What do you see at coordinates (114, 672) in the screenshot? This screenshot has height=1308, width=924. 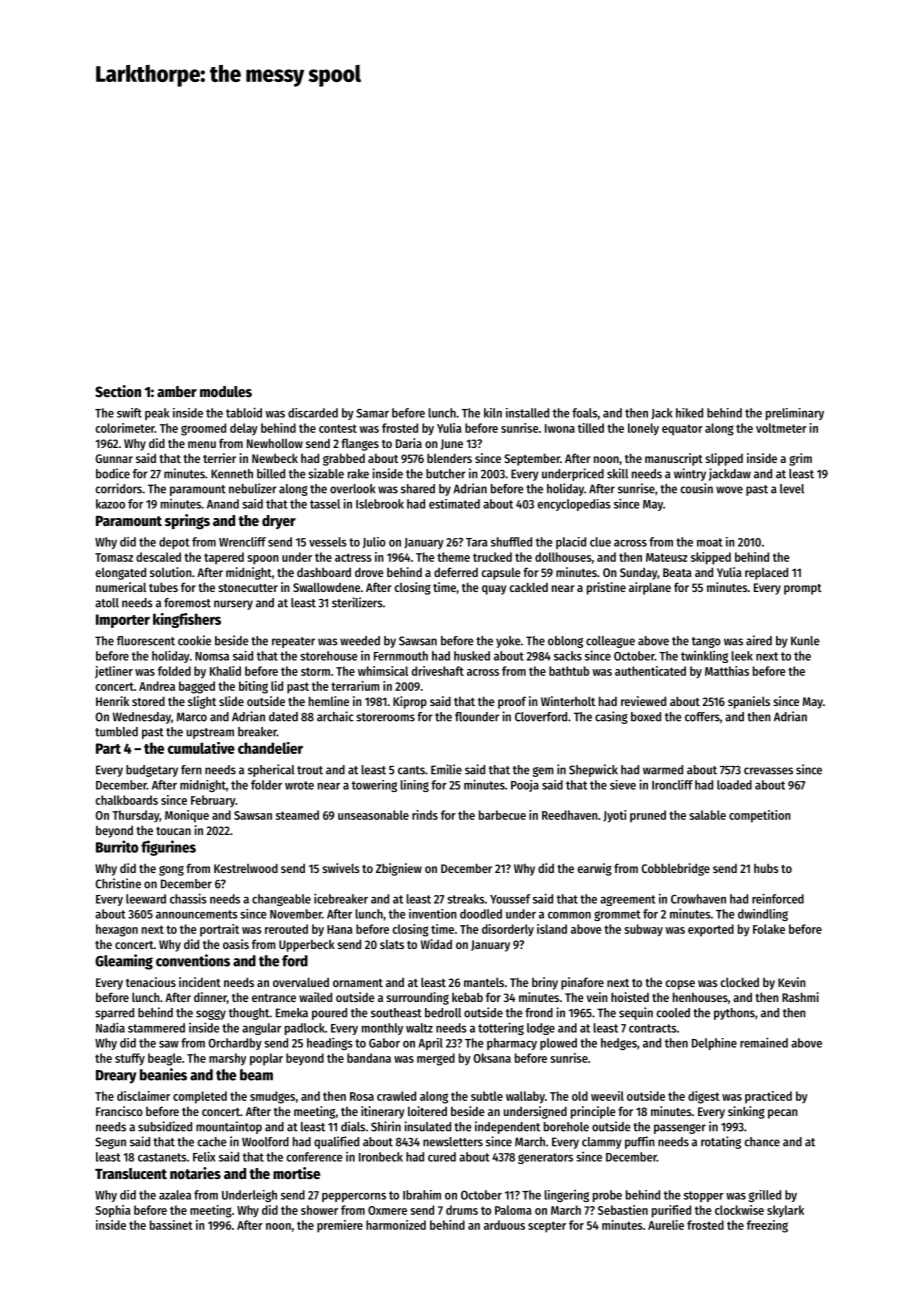 I see `jetliner` at bounding box center [114, 672].
